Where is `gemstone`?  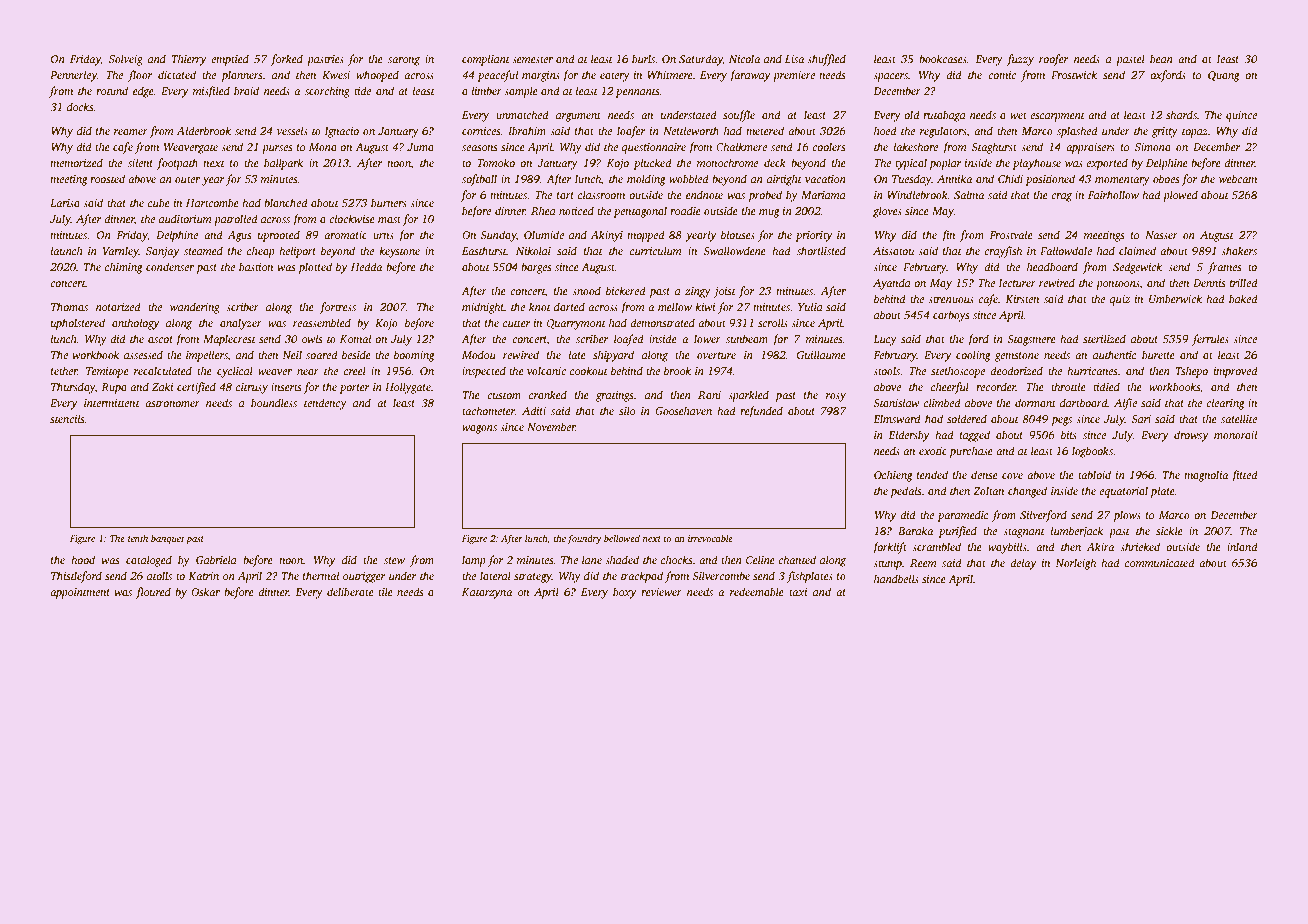
gemstone is located at coordinates (1017, 357).
